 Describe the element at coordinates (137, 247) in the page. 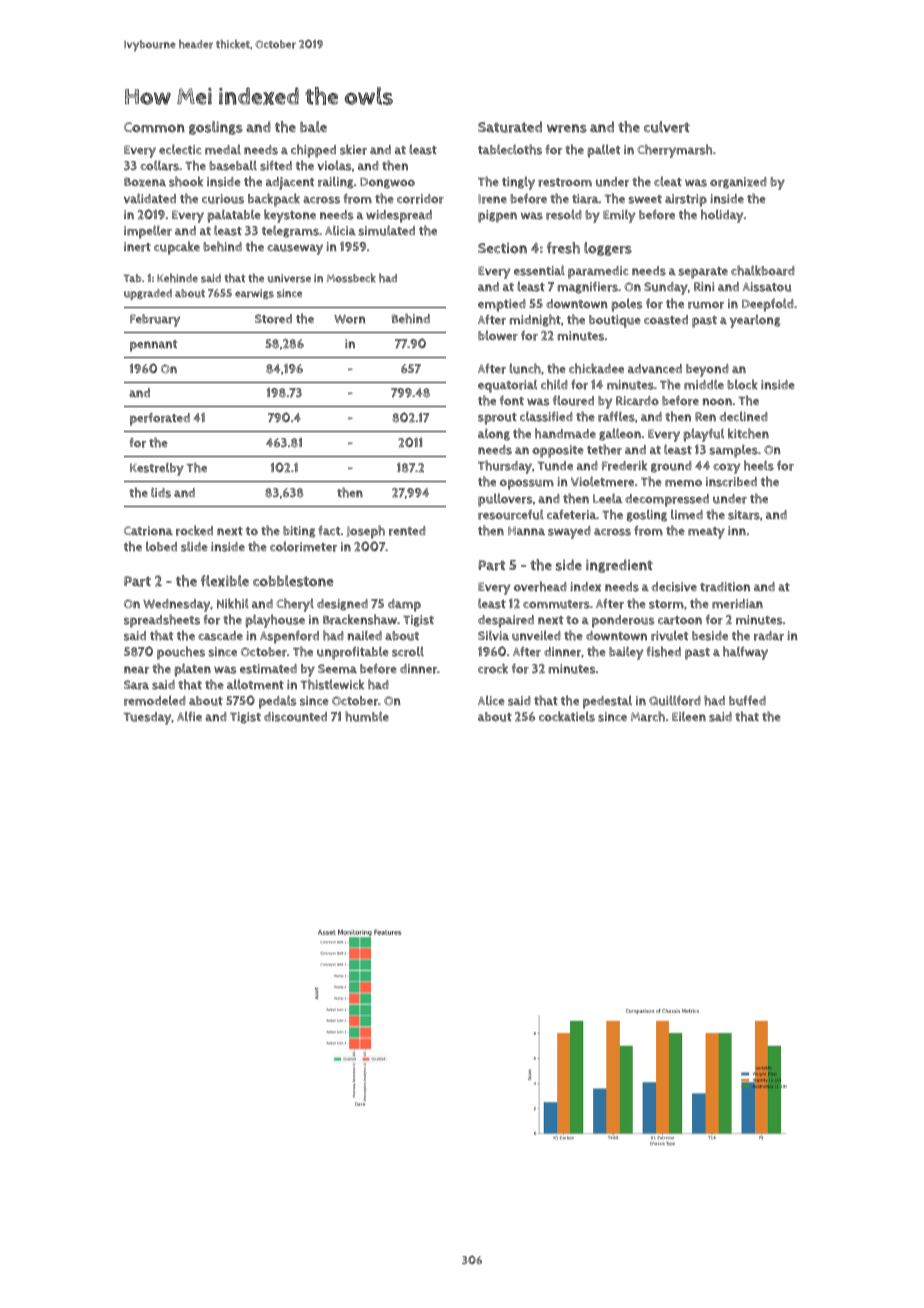

I see `inert` at that location.
